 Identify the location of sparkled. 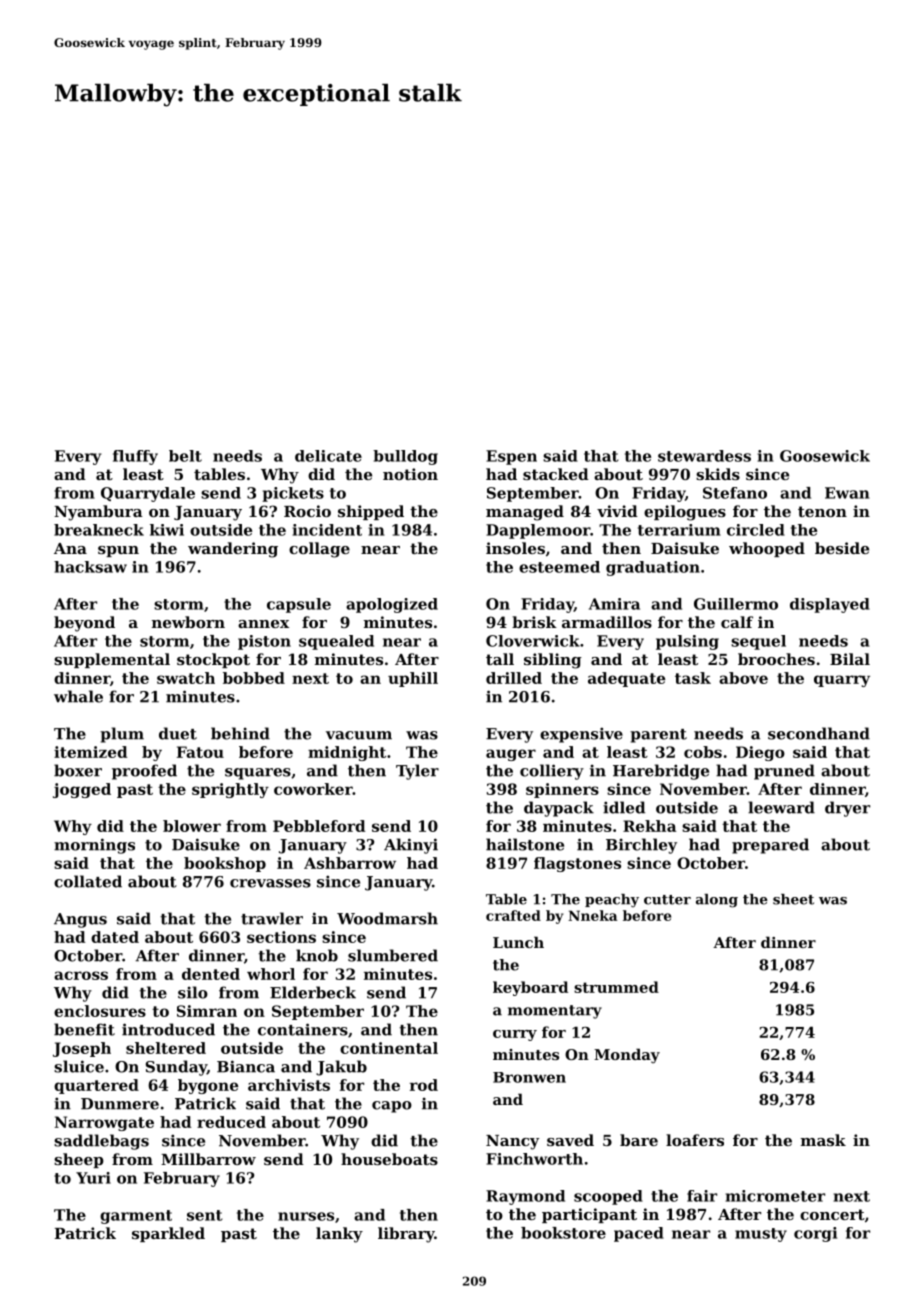
(168, 1234).
